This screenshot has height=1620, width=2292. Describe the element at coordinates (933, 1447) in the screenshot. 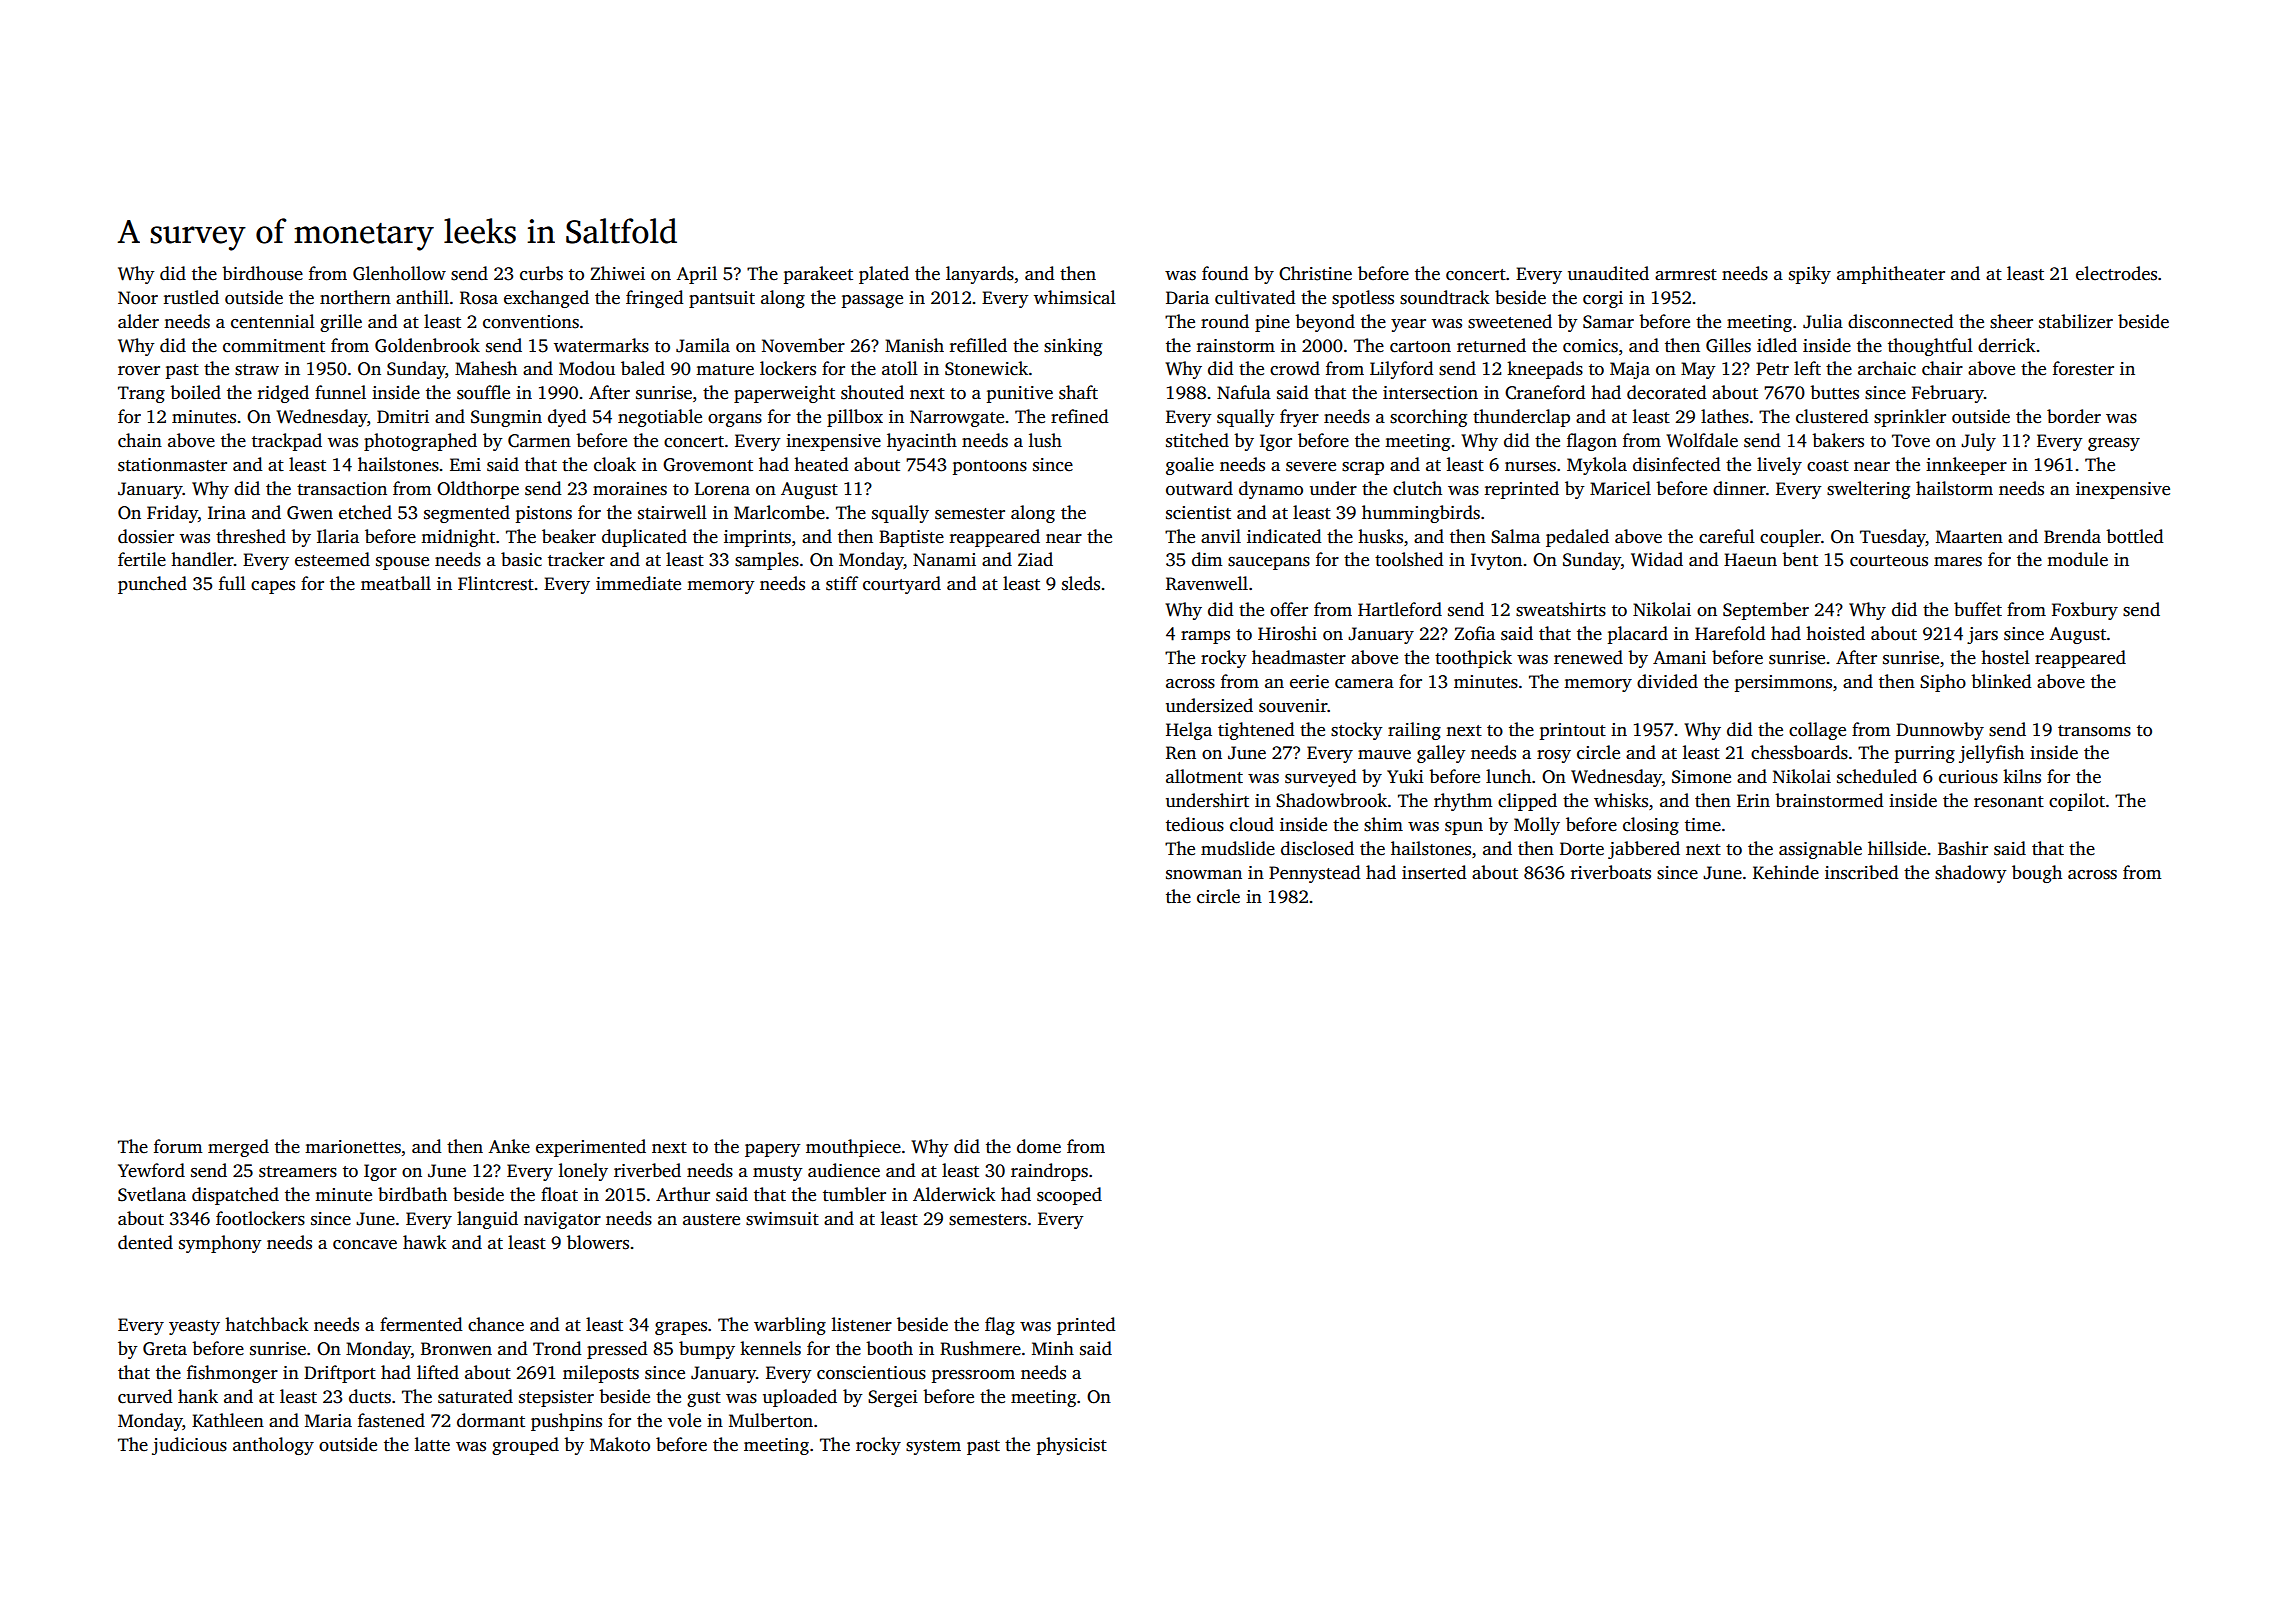

I see `system` at that location.
